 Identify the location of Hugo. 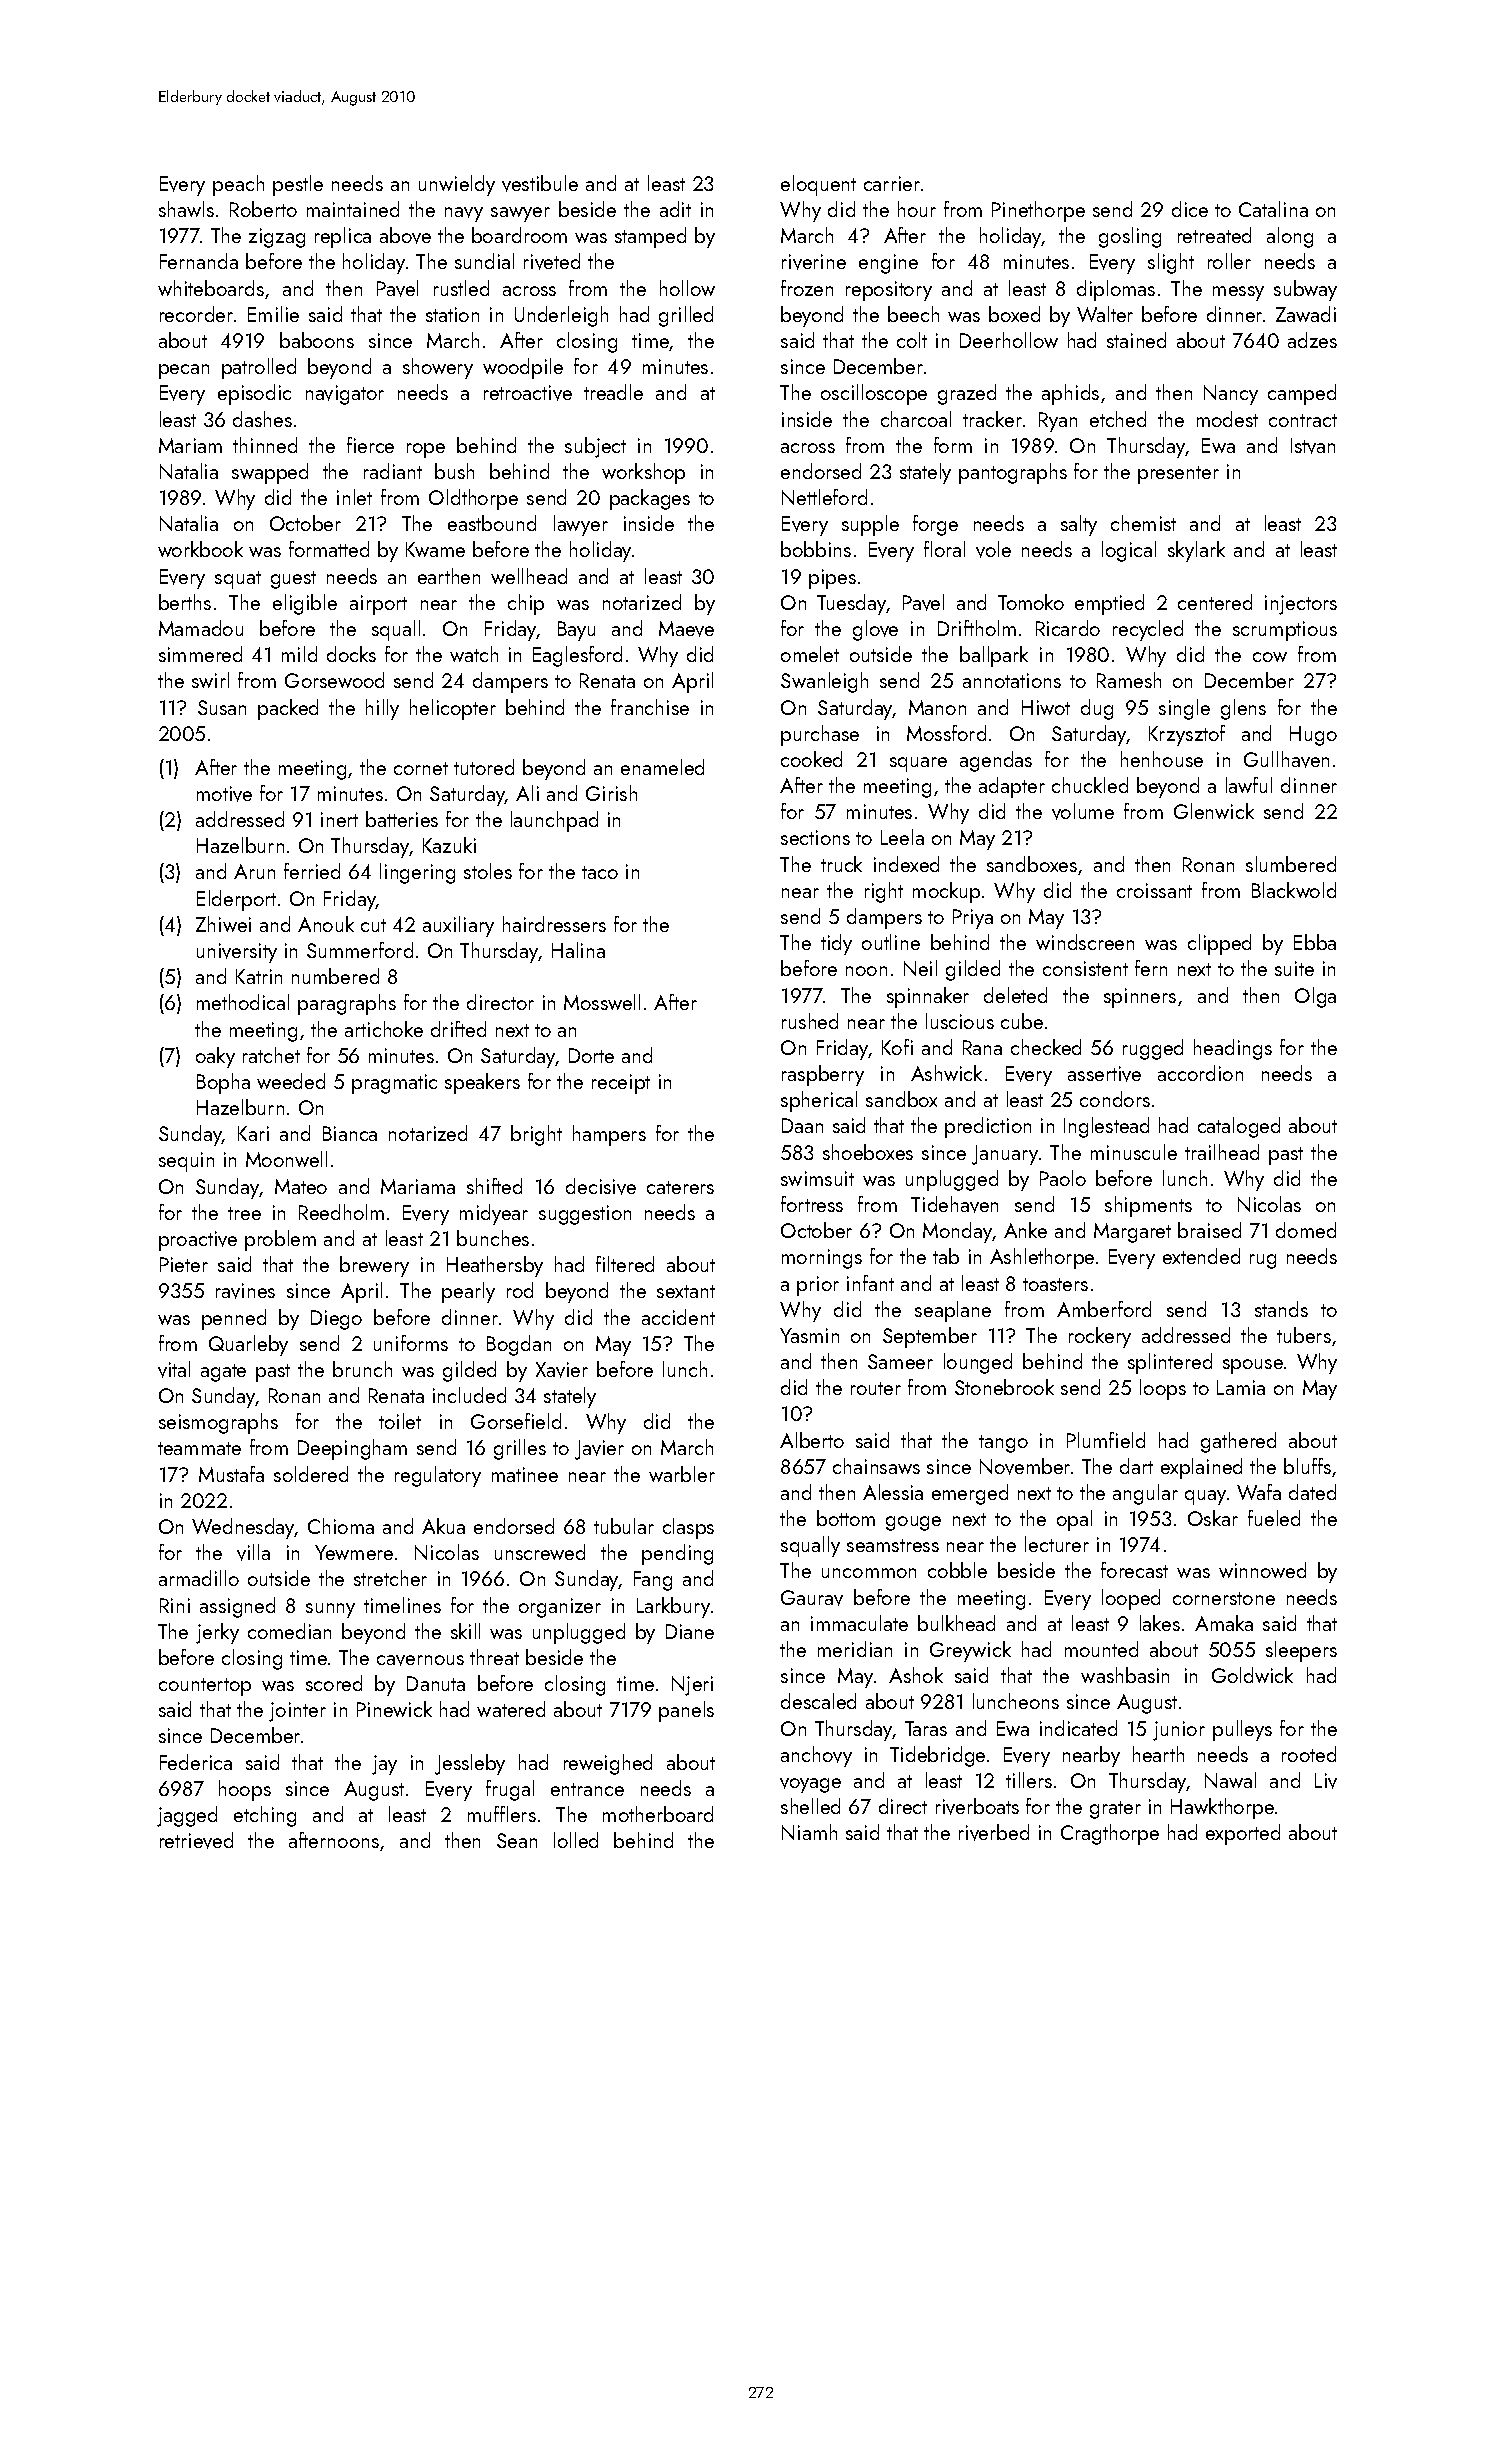
(1313, 736).
